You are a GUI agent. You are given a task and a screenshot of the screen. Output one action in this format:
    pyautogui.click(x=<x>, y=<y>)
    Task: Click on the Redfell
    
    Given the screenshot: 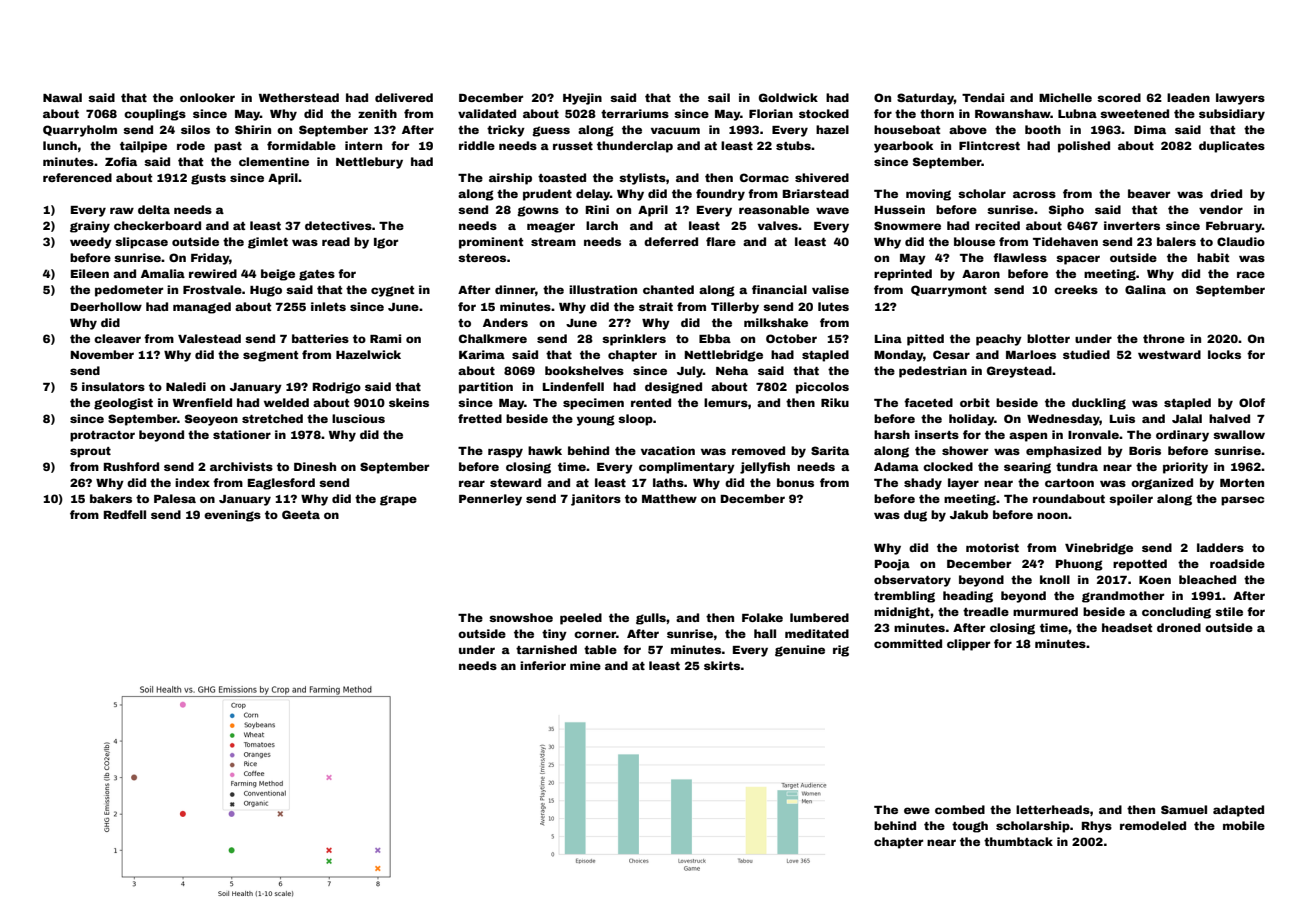 What is the action you would take?
    pyautogui.click(x=125, y=514)
